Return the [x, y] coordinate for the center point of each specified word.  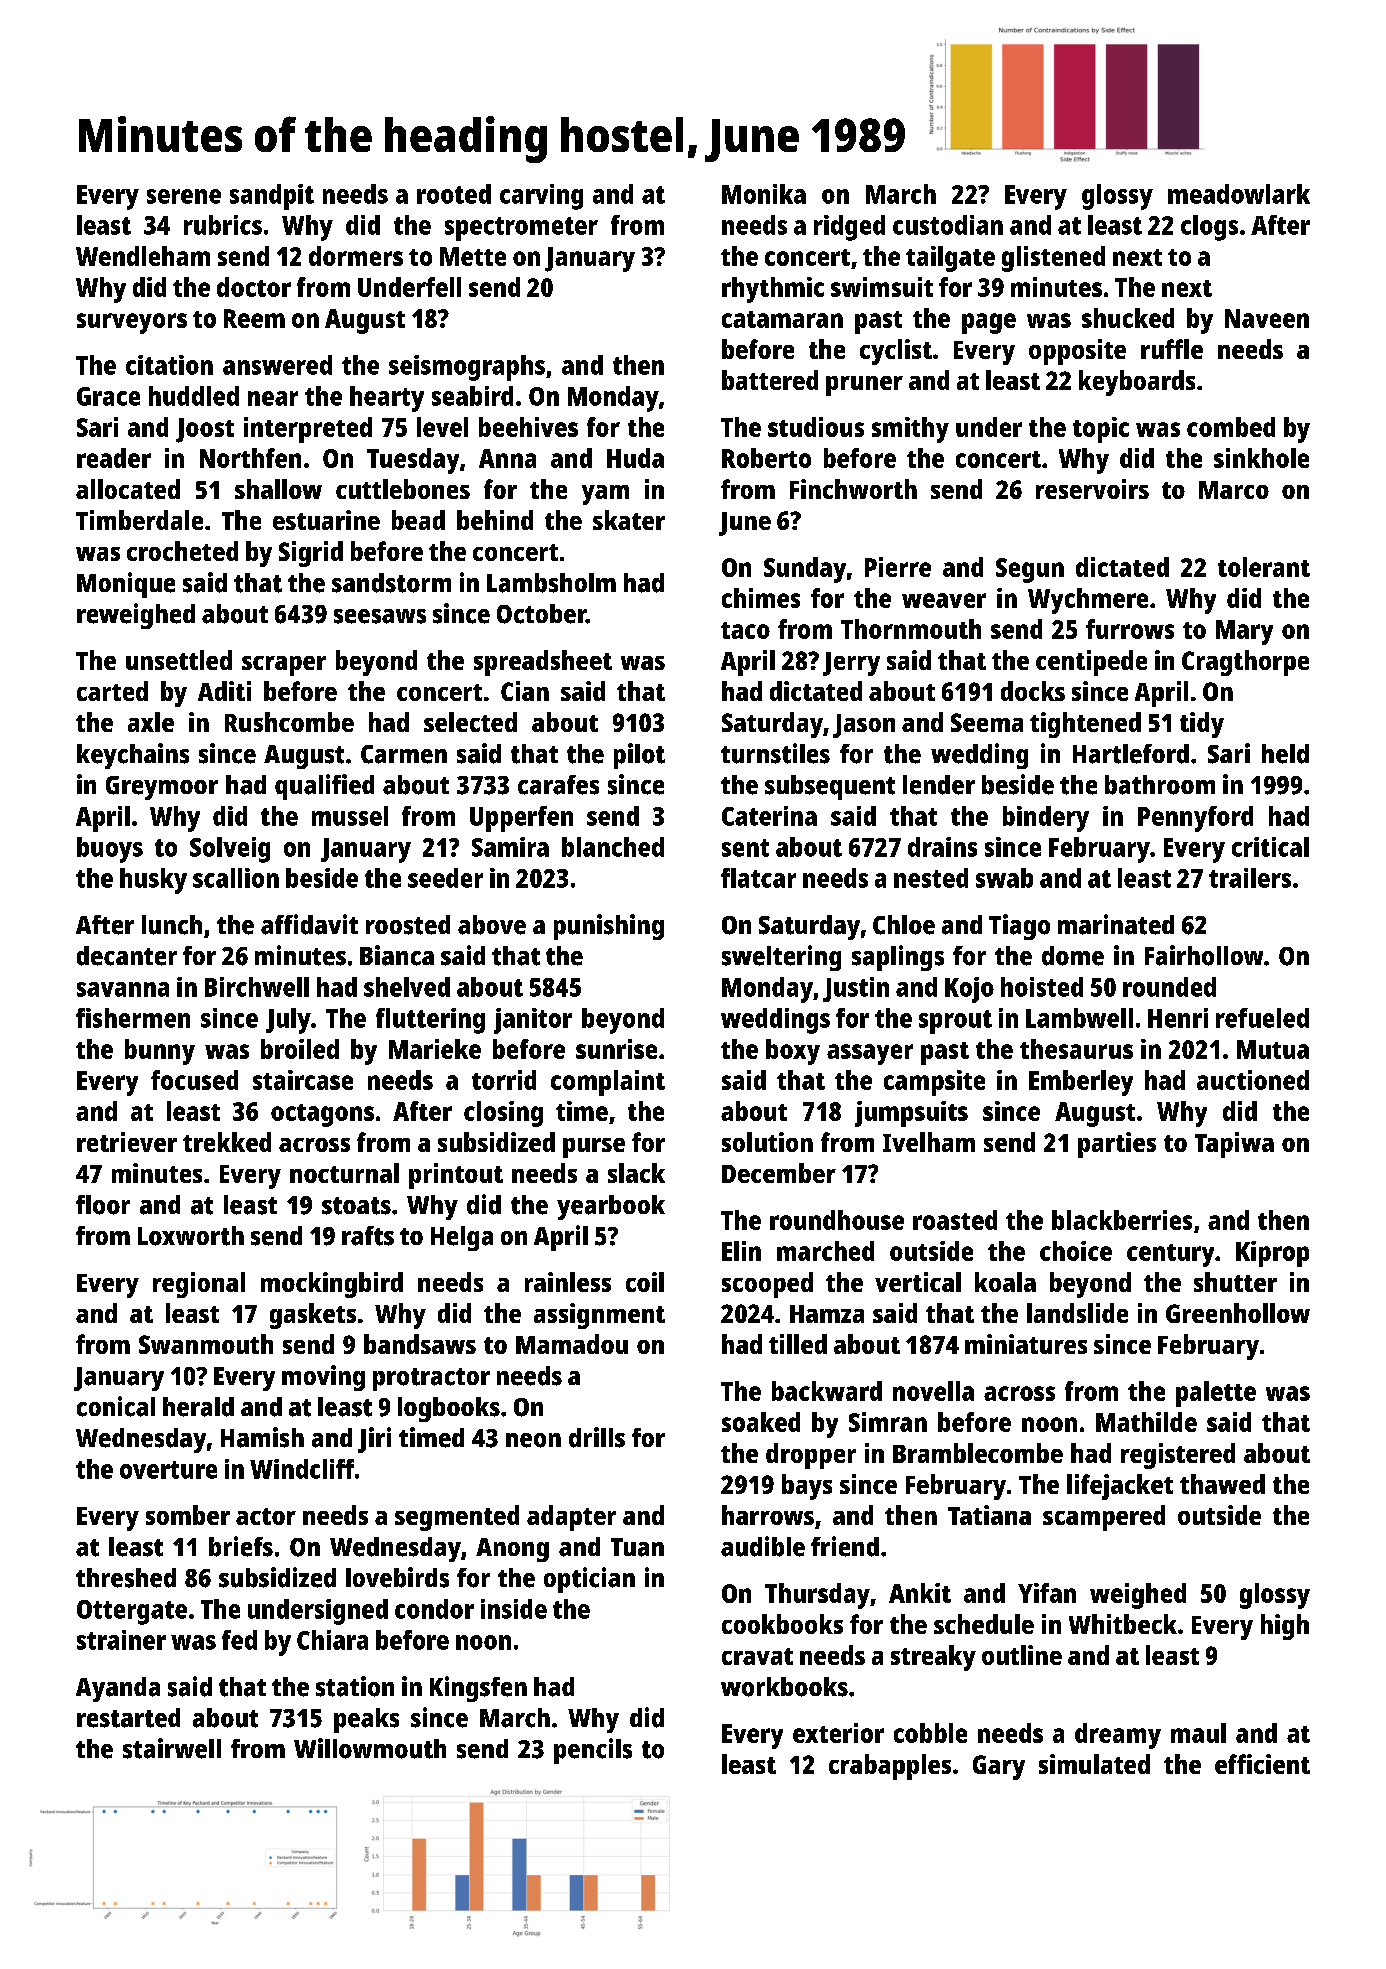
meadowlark [1239, 194]
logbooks [449, 1409]
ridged [849, 228]
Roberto [766, 458]
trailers [1250, 878]
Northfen [250, 458]
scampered [1104, 1518]
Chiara [332, 1640]
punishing [609, 927]
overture [168, 1470]
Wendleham [143, 256]
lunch [172, 925]
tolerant [1264, 567]
